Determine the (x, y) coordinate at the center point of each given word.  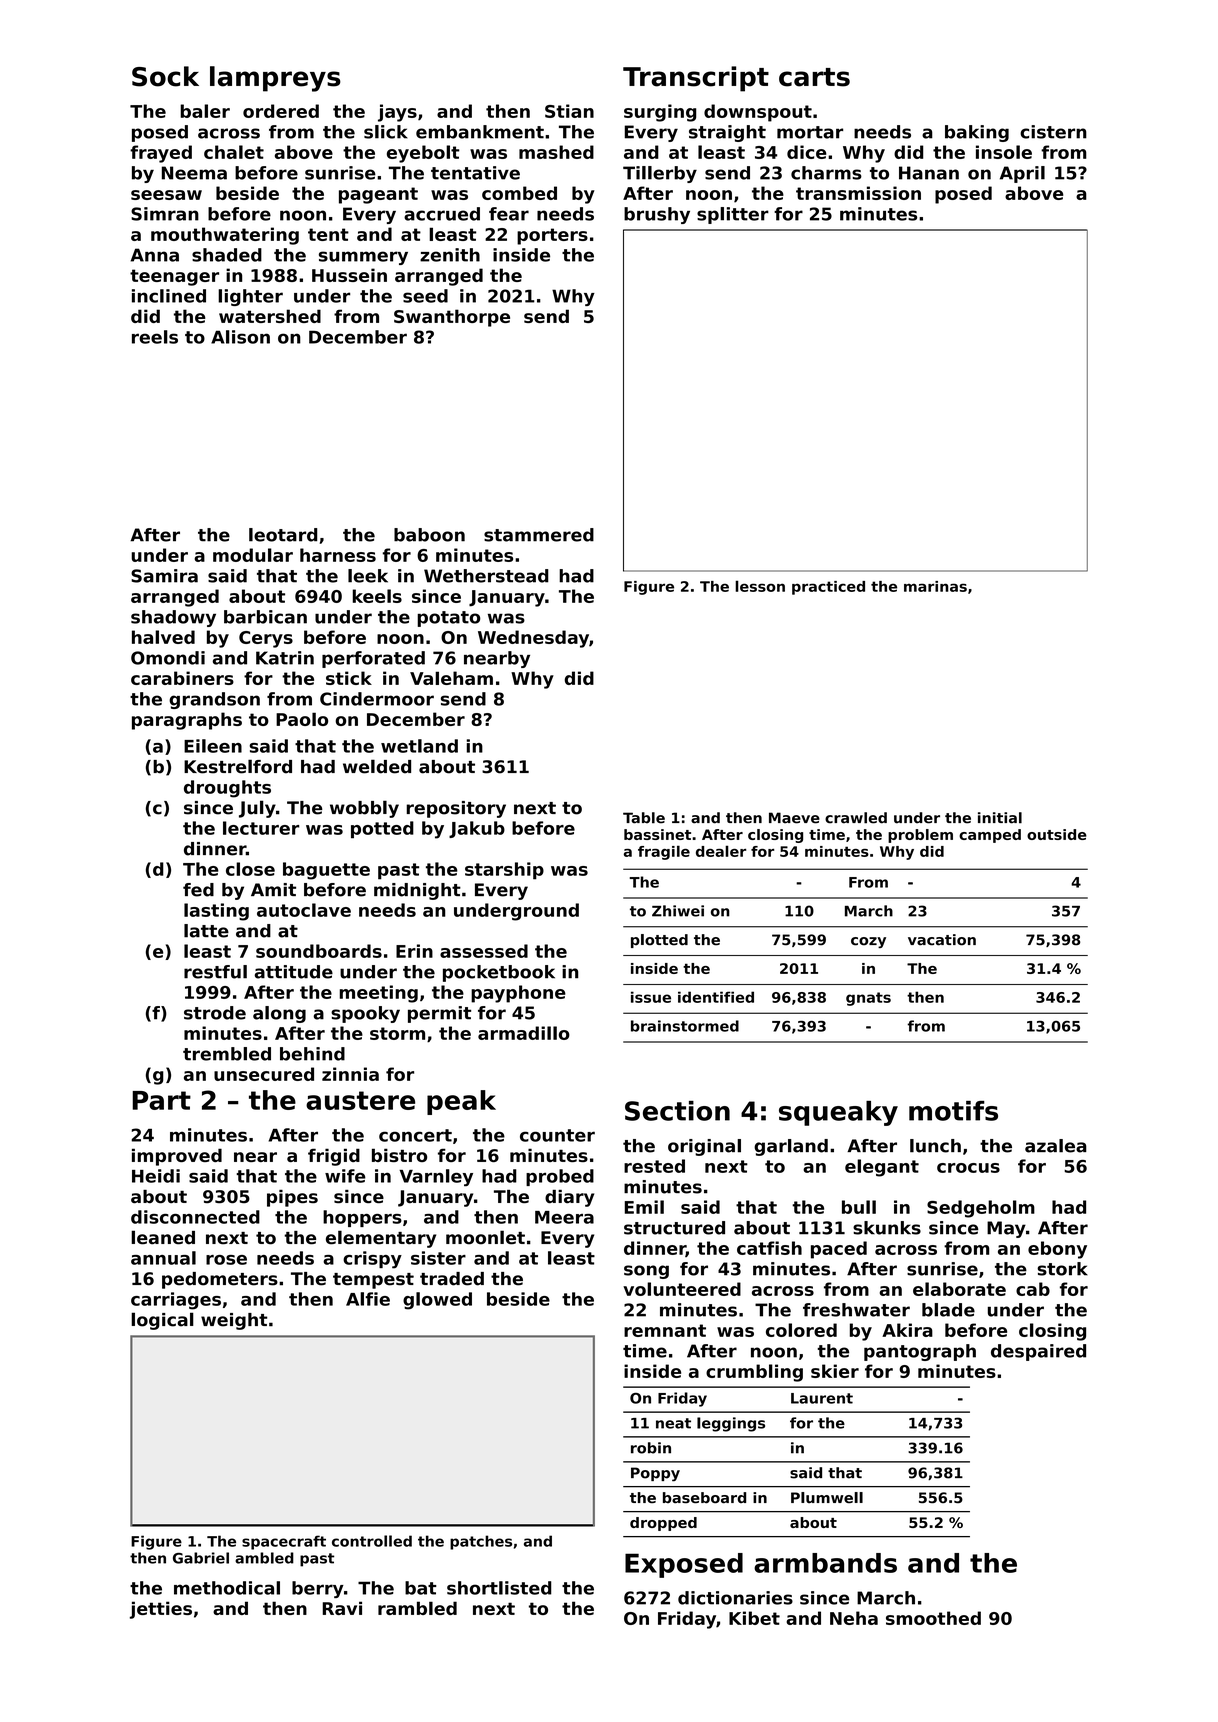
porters (552, 236)
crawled (856, 818)
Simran (165, 214)
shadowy (173, 618)
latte (206, 931)
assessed (484, 951)
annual (163, 1258)
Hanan (929, 173)
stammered (539, 535)
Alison (240, 337)
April (1022, 174)
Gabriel (201, 1558)
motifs (953, 1111)
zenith (450, 255)
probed (560, 1177)
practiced (828, 588)
